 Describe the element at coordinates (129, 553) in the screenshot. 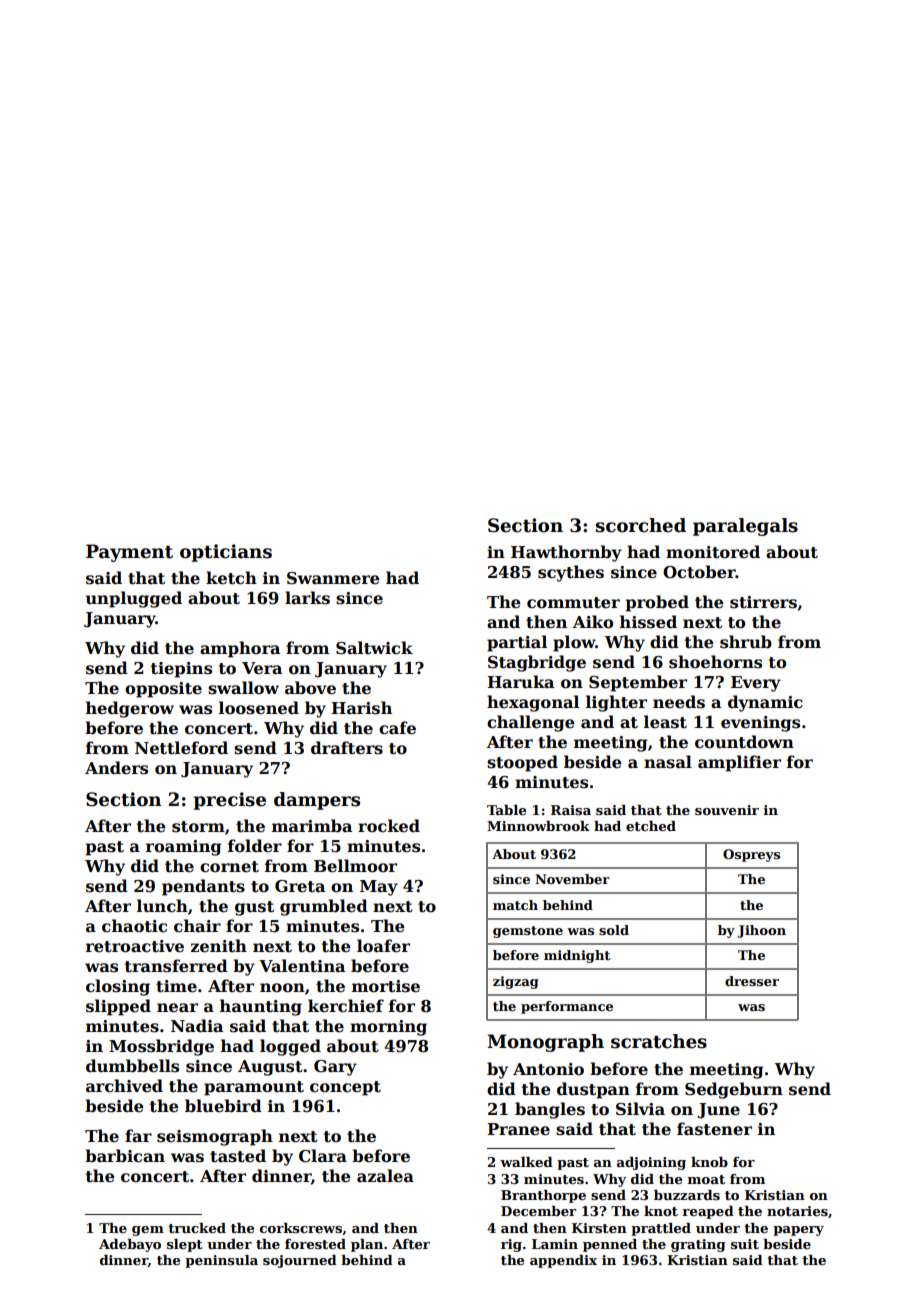

I see `Payment` at that location.
